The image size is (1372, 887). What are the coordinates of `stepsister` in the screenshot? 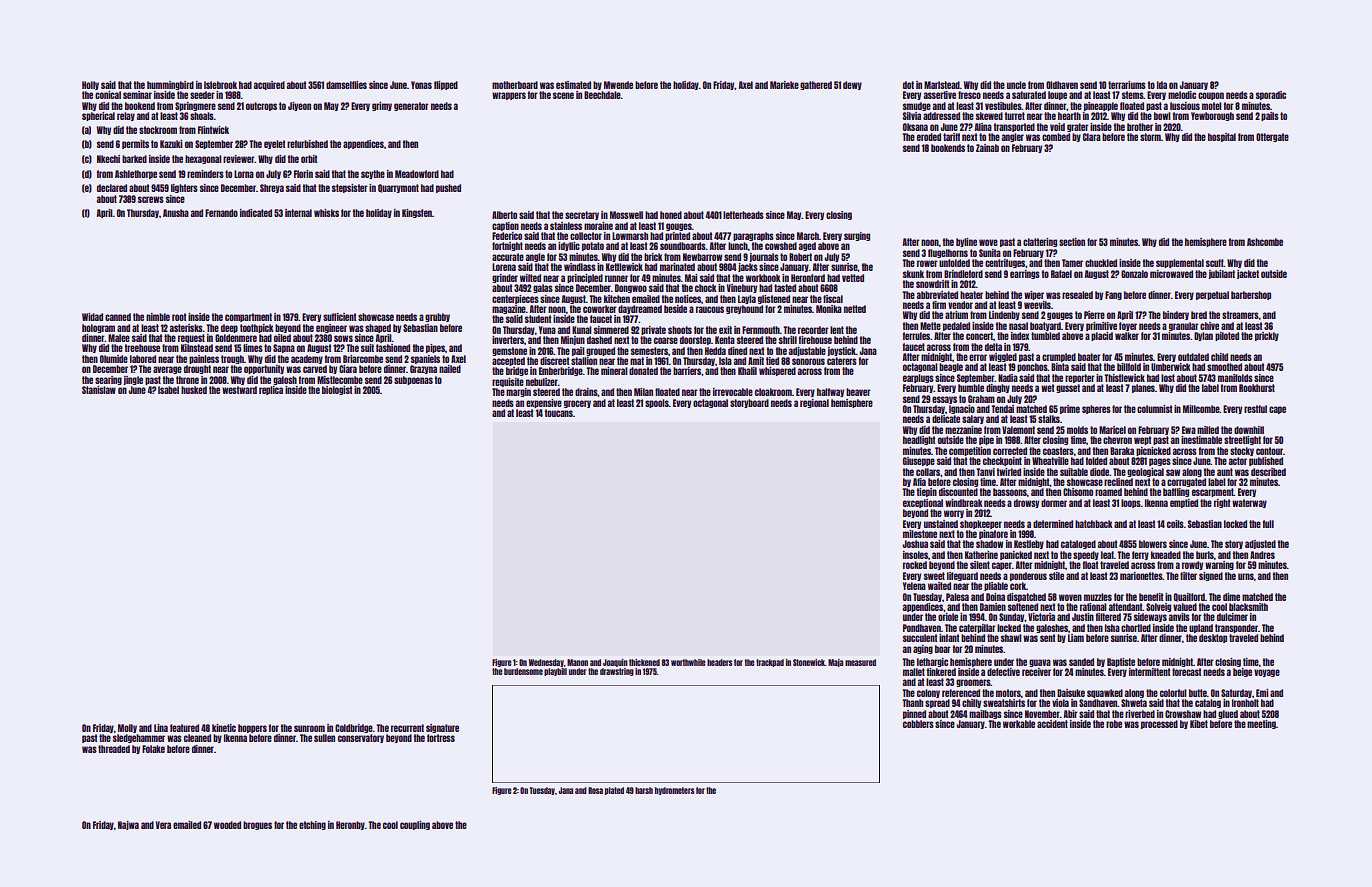 It's located at (350, 188).
